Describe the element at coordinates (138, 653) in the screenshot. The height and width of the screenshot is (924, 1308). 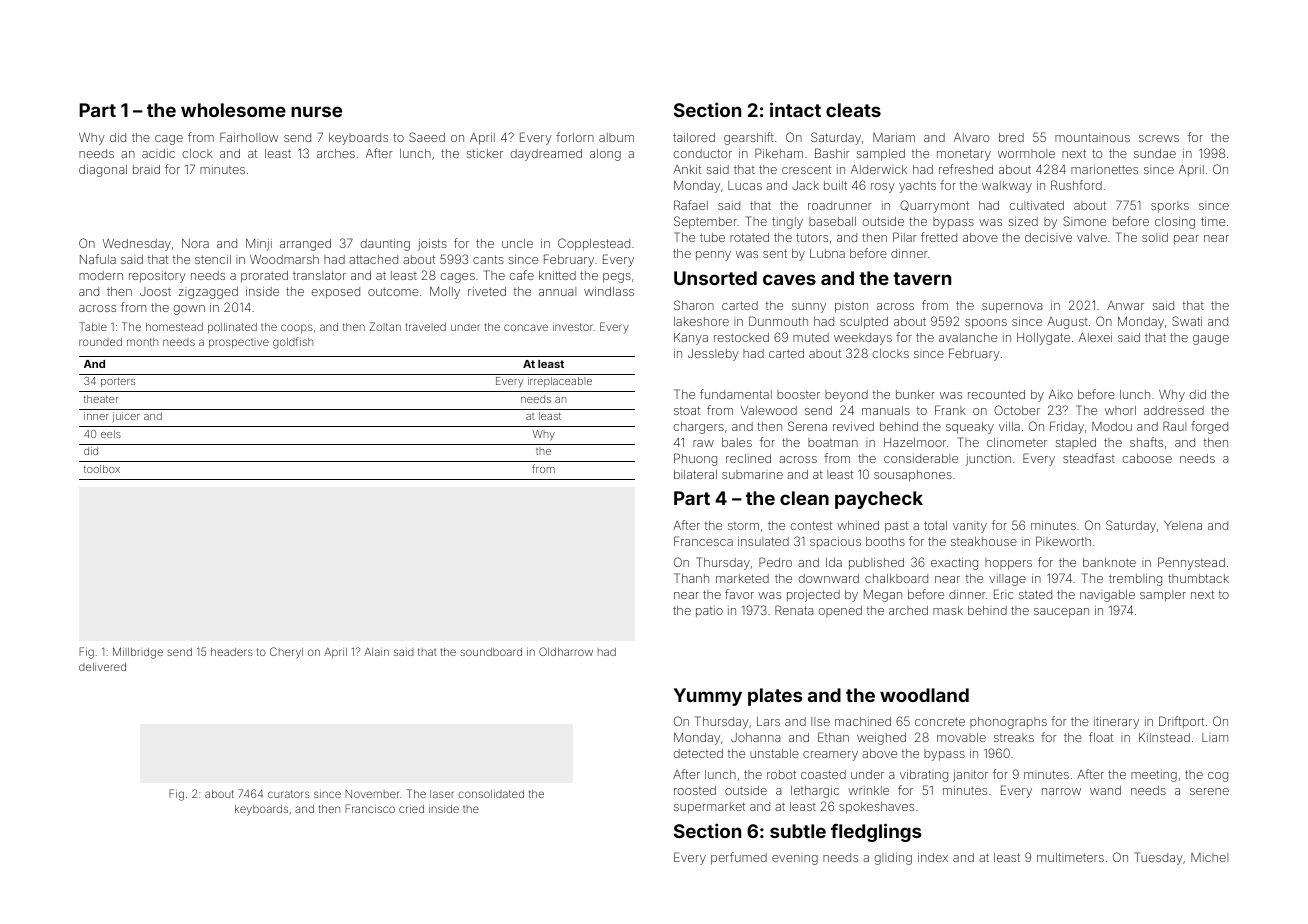
I see `Millbridge` at that location.
